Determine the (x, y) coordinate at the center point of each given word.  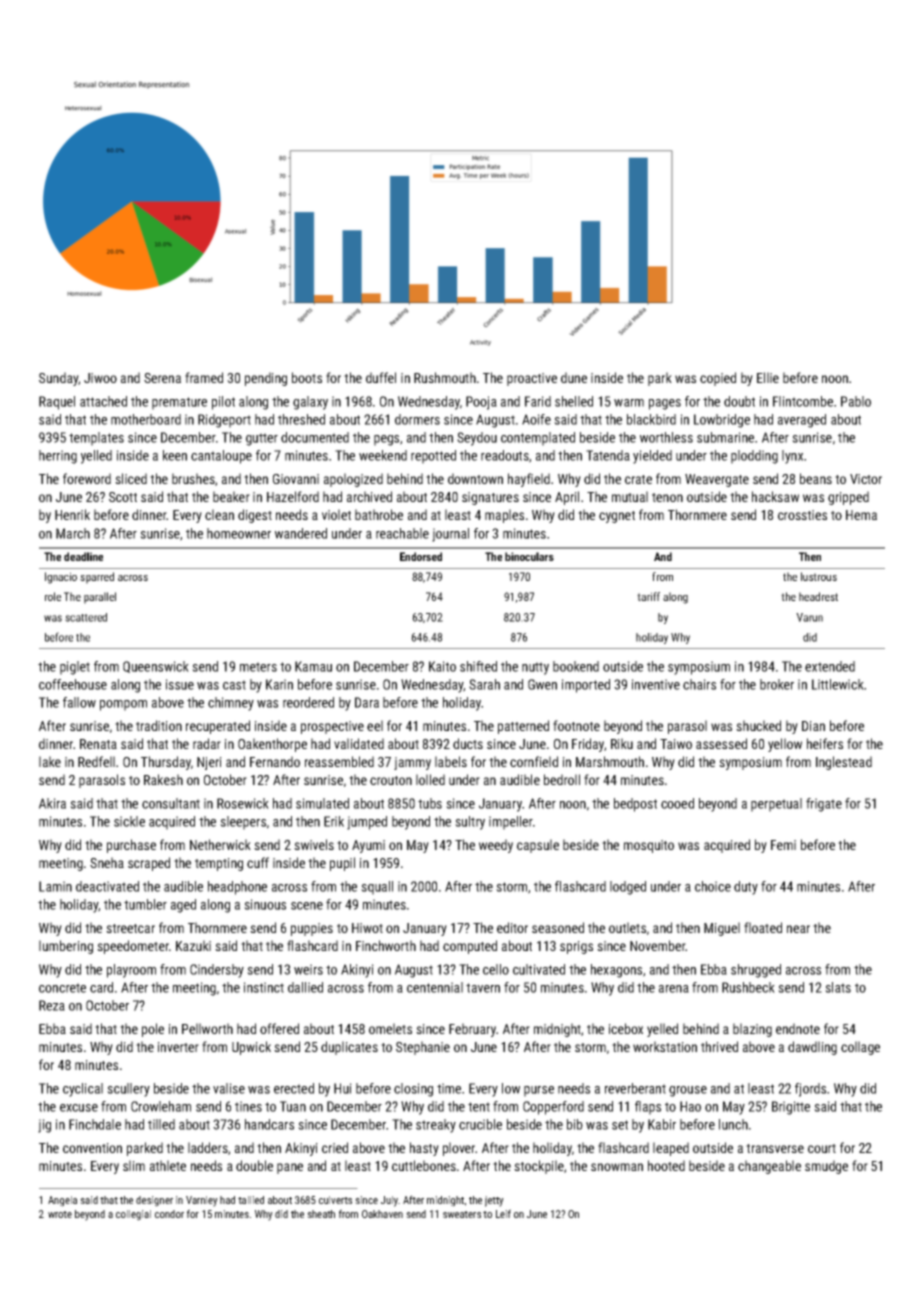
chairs (699, 684)
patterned (523, 727)
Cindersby (217, 971)
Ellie (768, 377)
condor (169, 1214)
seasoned (558, 927)
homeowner (239, 533)
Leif (503, 1213)
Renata (98, 744)
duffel (381, 377)
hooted (666, 1165)
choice (713, 886)
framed (204, 377)
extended (830, 666)
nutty (535, 668)
